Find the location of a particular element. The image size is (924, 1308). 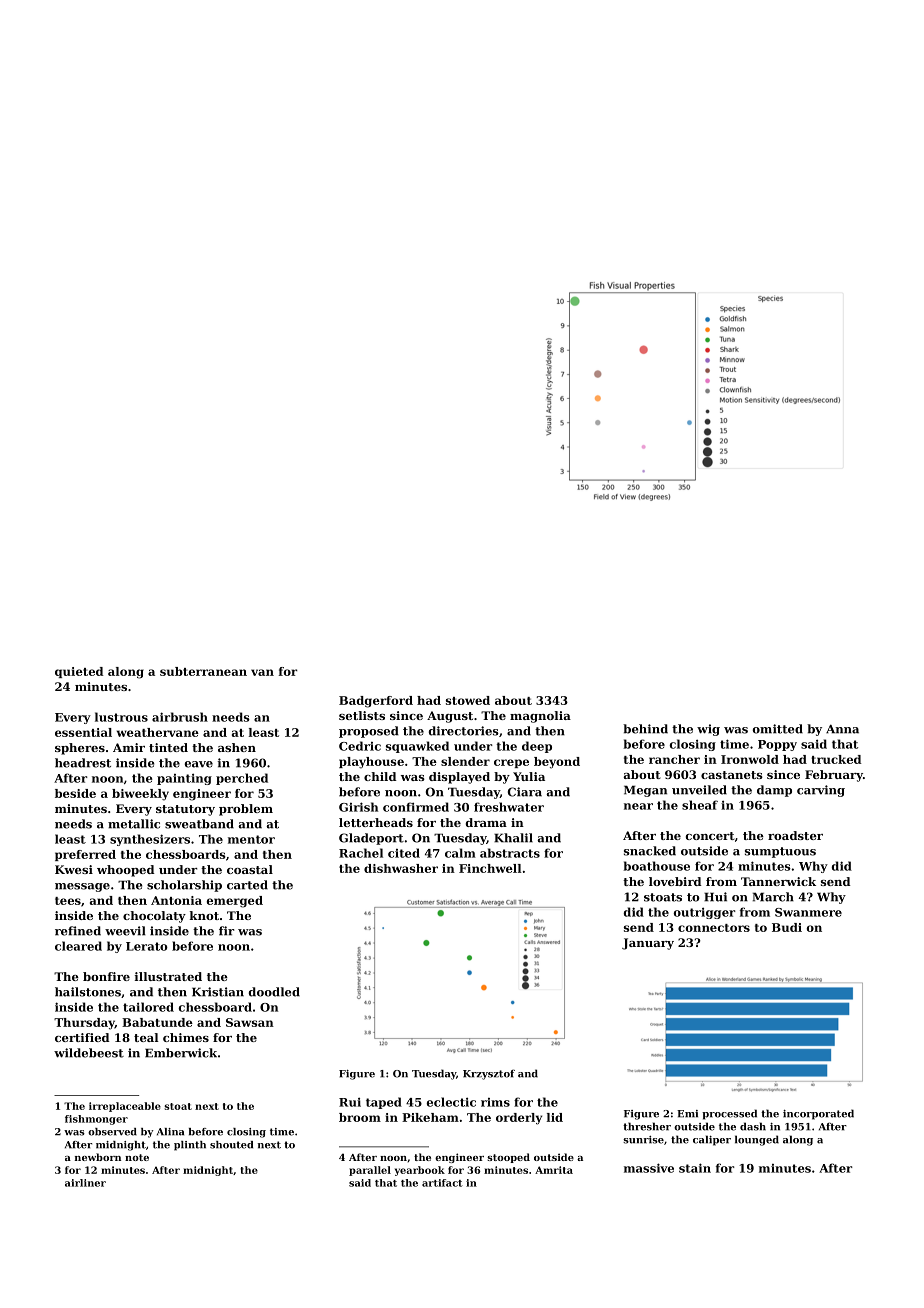

Amrita is located at coordinates (554, 1170).
